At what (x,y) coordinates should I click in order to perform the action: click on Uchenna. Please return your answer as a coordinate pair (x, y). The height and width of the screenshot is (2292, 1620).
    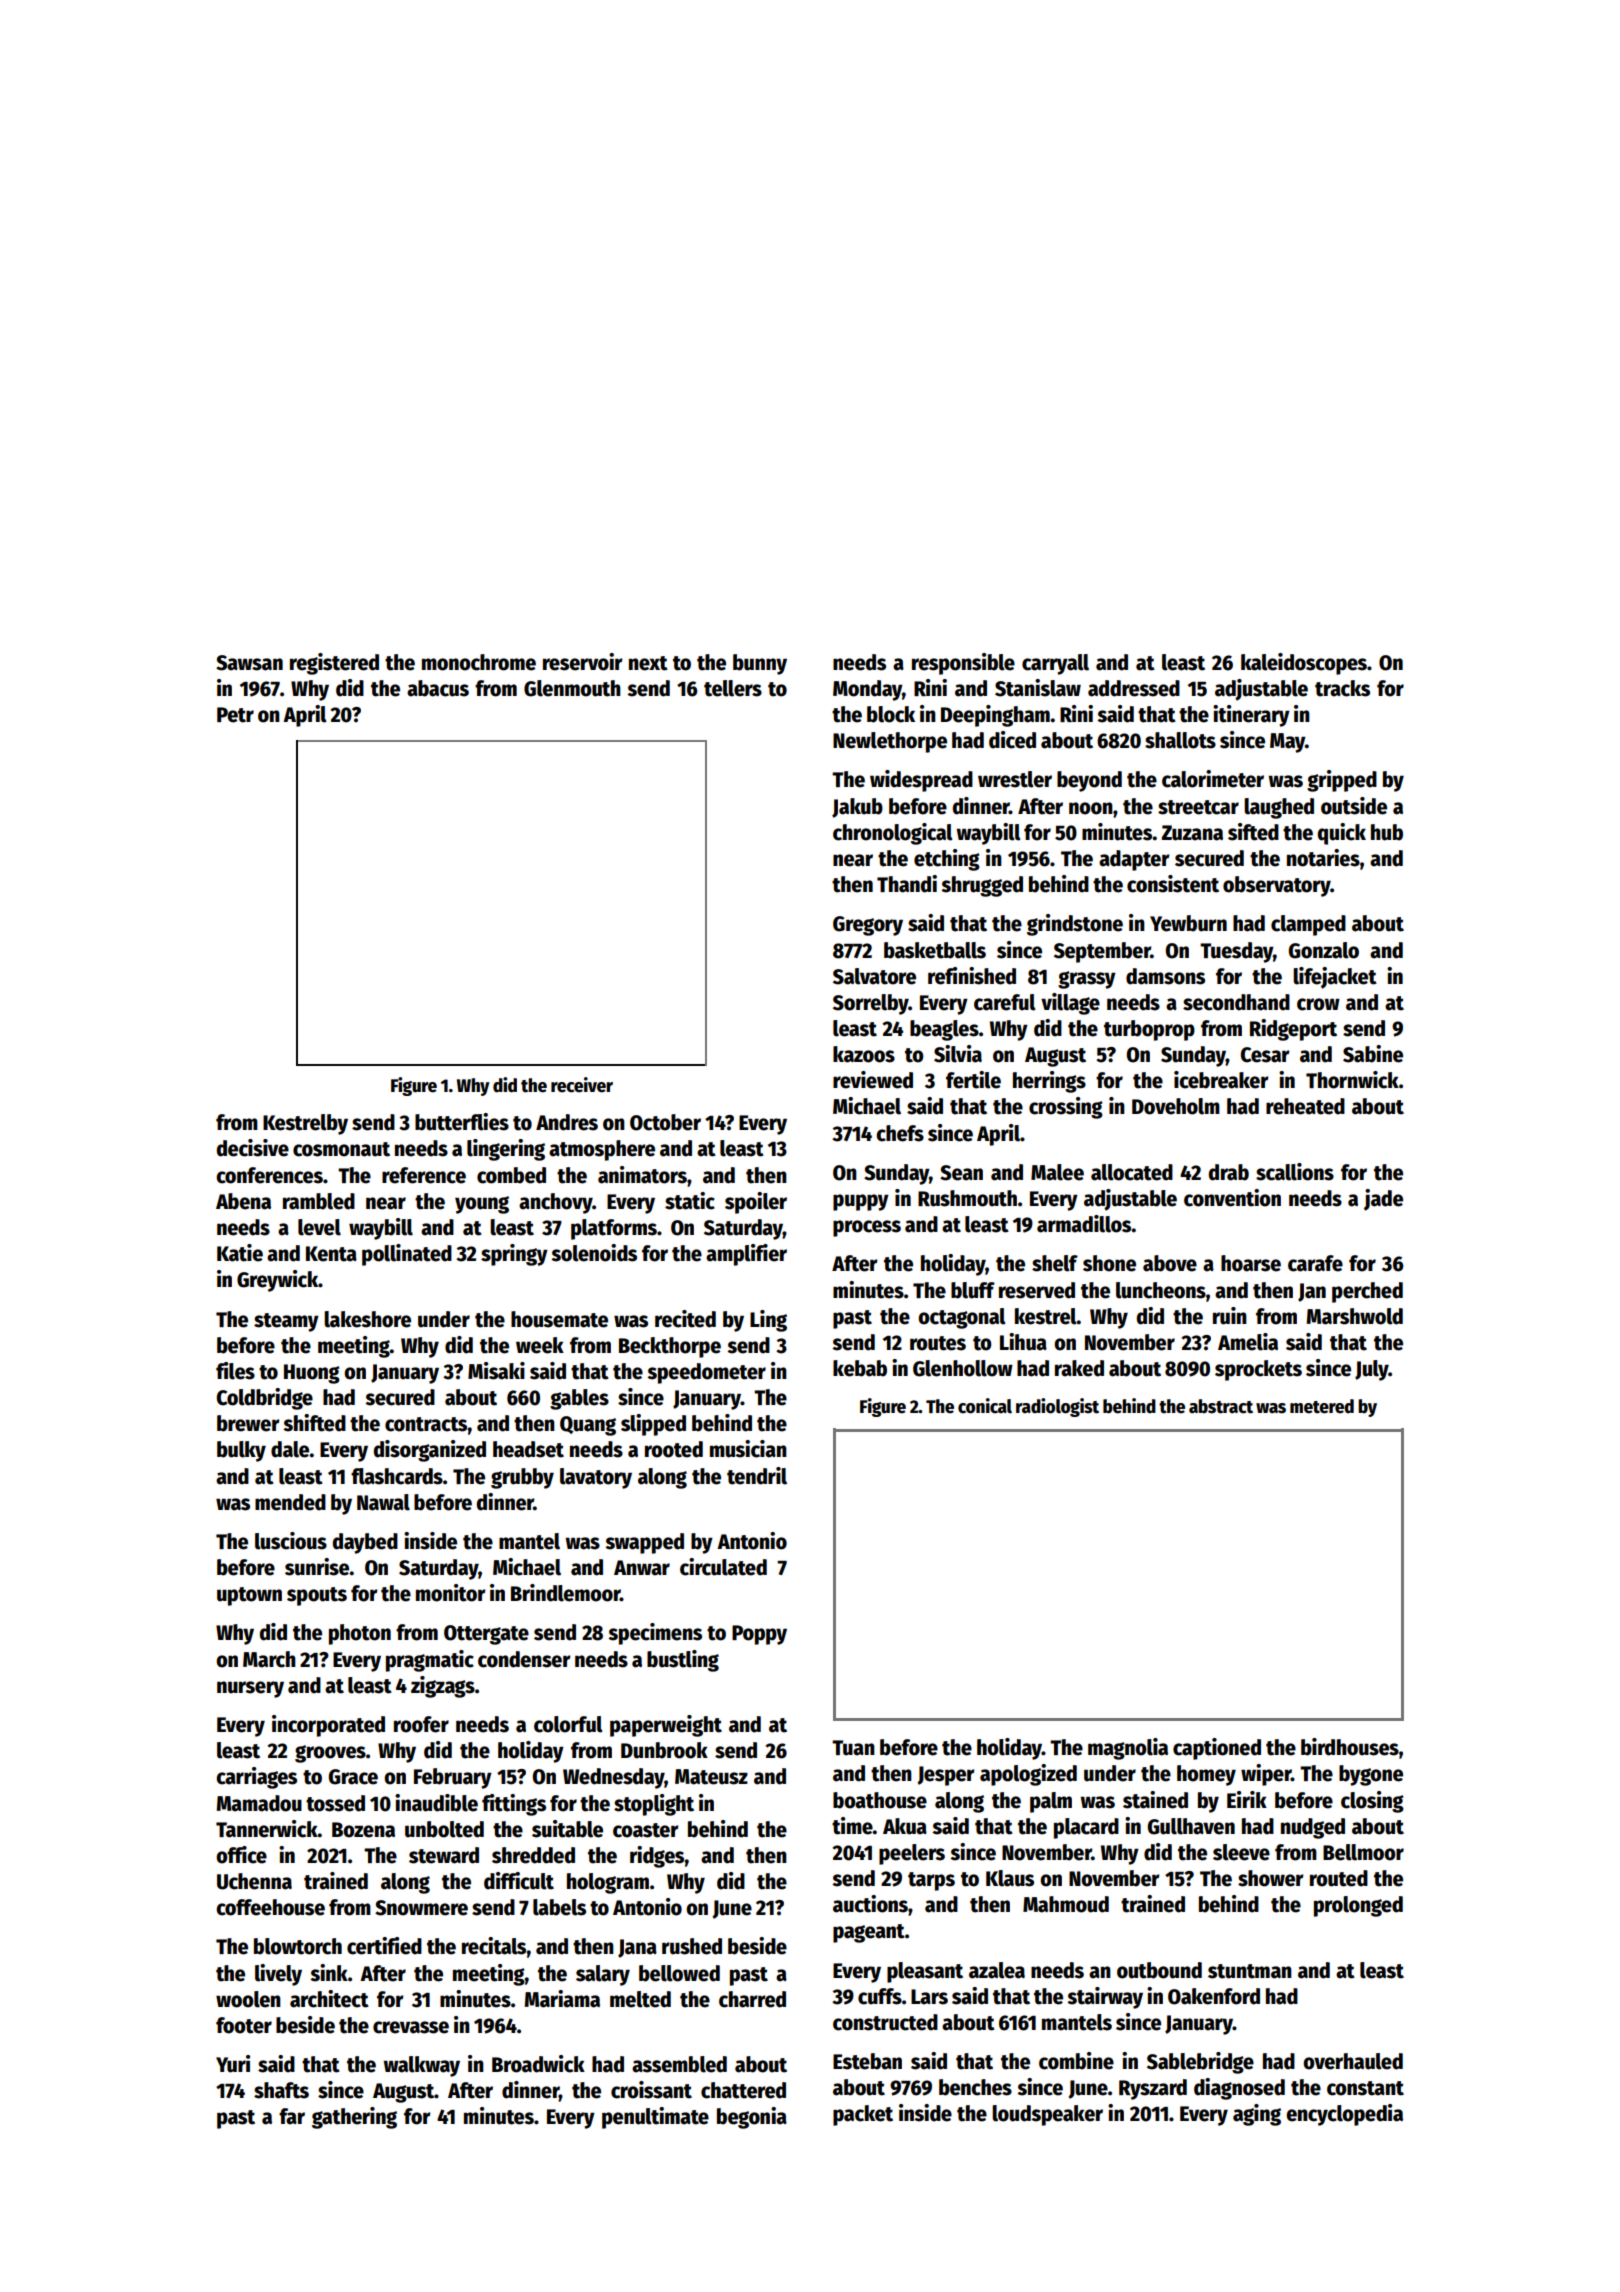
    Looking at the image, I should click on (254, 1881).
